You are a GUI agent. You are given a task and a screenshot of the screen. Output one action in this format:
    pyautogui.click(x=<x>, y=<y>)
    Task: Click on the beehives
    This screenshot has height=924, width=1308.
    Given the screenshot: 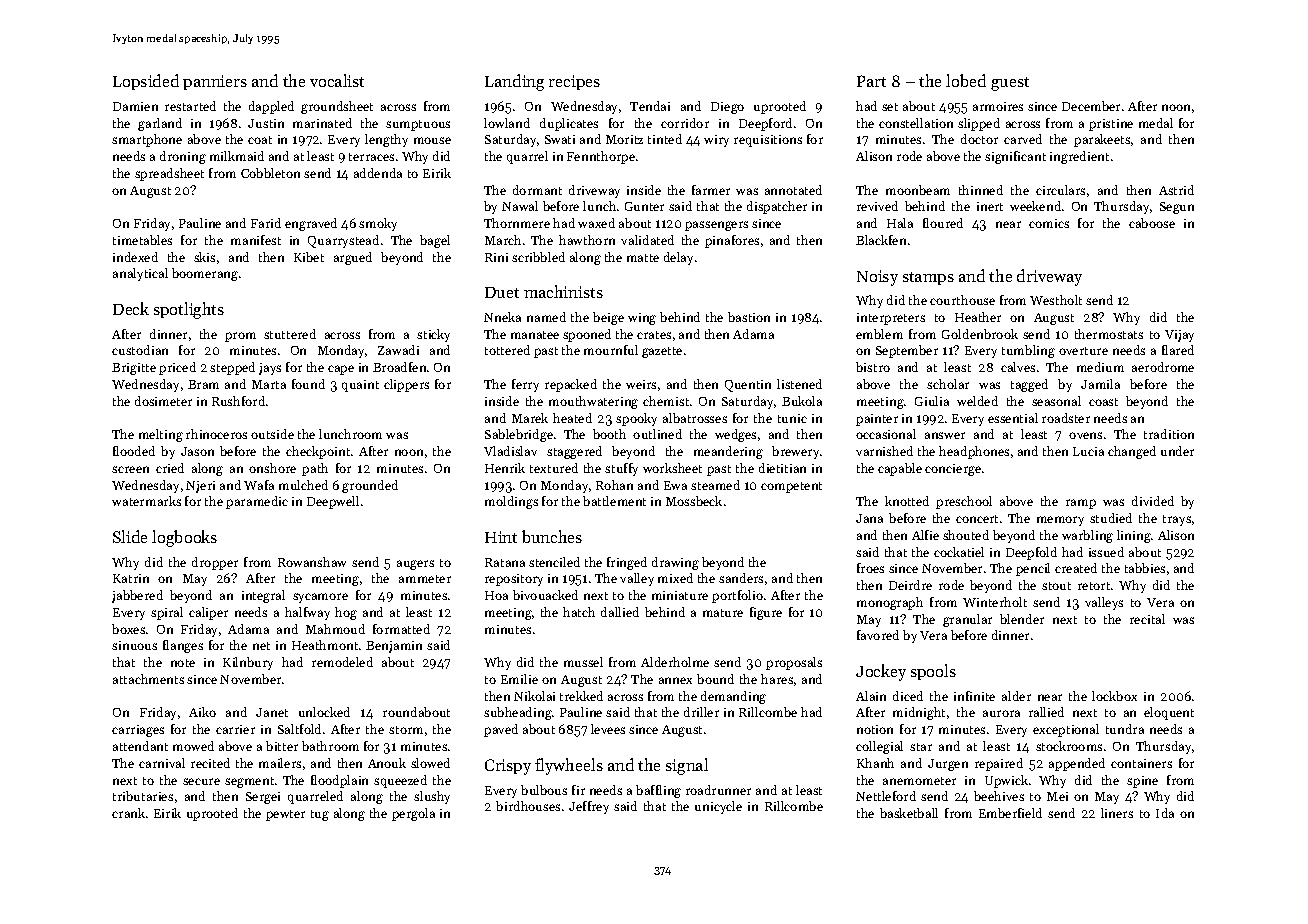 What is the action you would take?
    pyautogui.click(x=999, y=796)
